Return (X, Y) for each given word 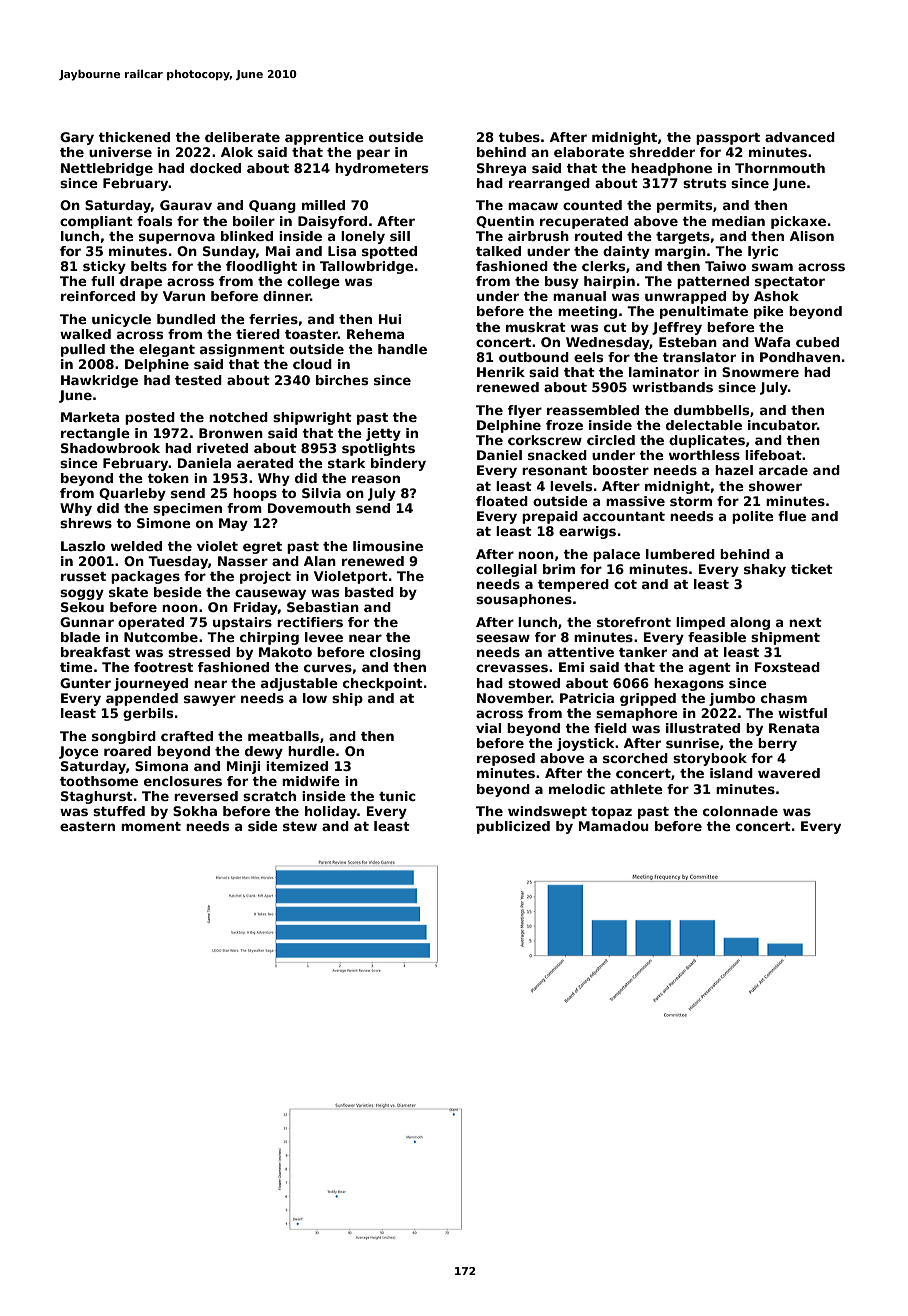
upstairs (242, 623)
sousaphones (524, 600)
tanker (643, 652)
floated (502, 501)
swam (772, 267)
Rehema (375, 334)
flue (792, 516)
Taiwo (725, 266)
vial (488, 728)
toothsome (99, 781)
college (313, 282)
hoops (255, 494)
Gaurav (186, 205)
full (102, 281)
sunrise (692, 743)
